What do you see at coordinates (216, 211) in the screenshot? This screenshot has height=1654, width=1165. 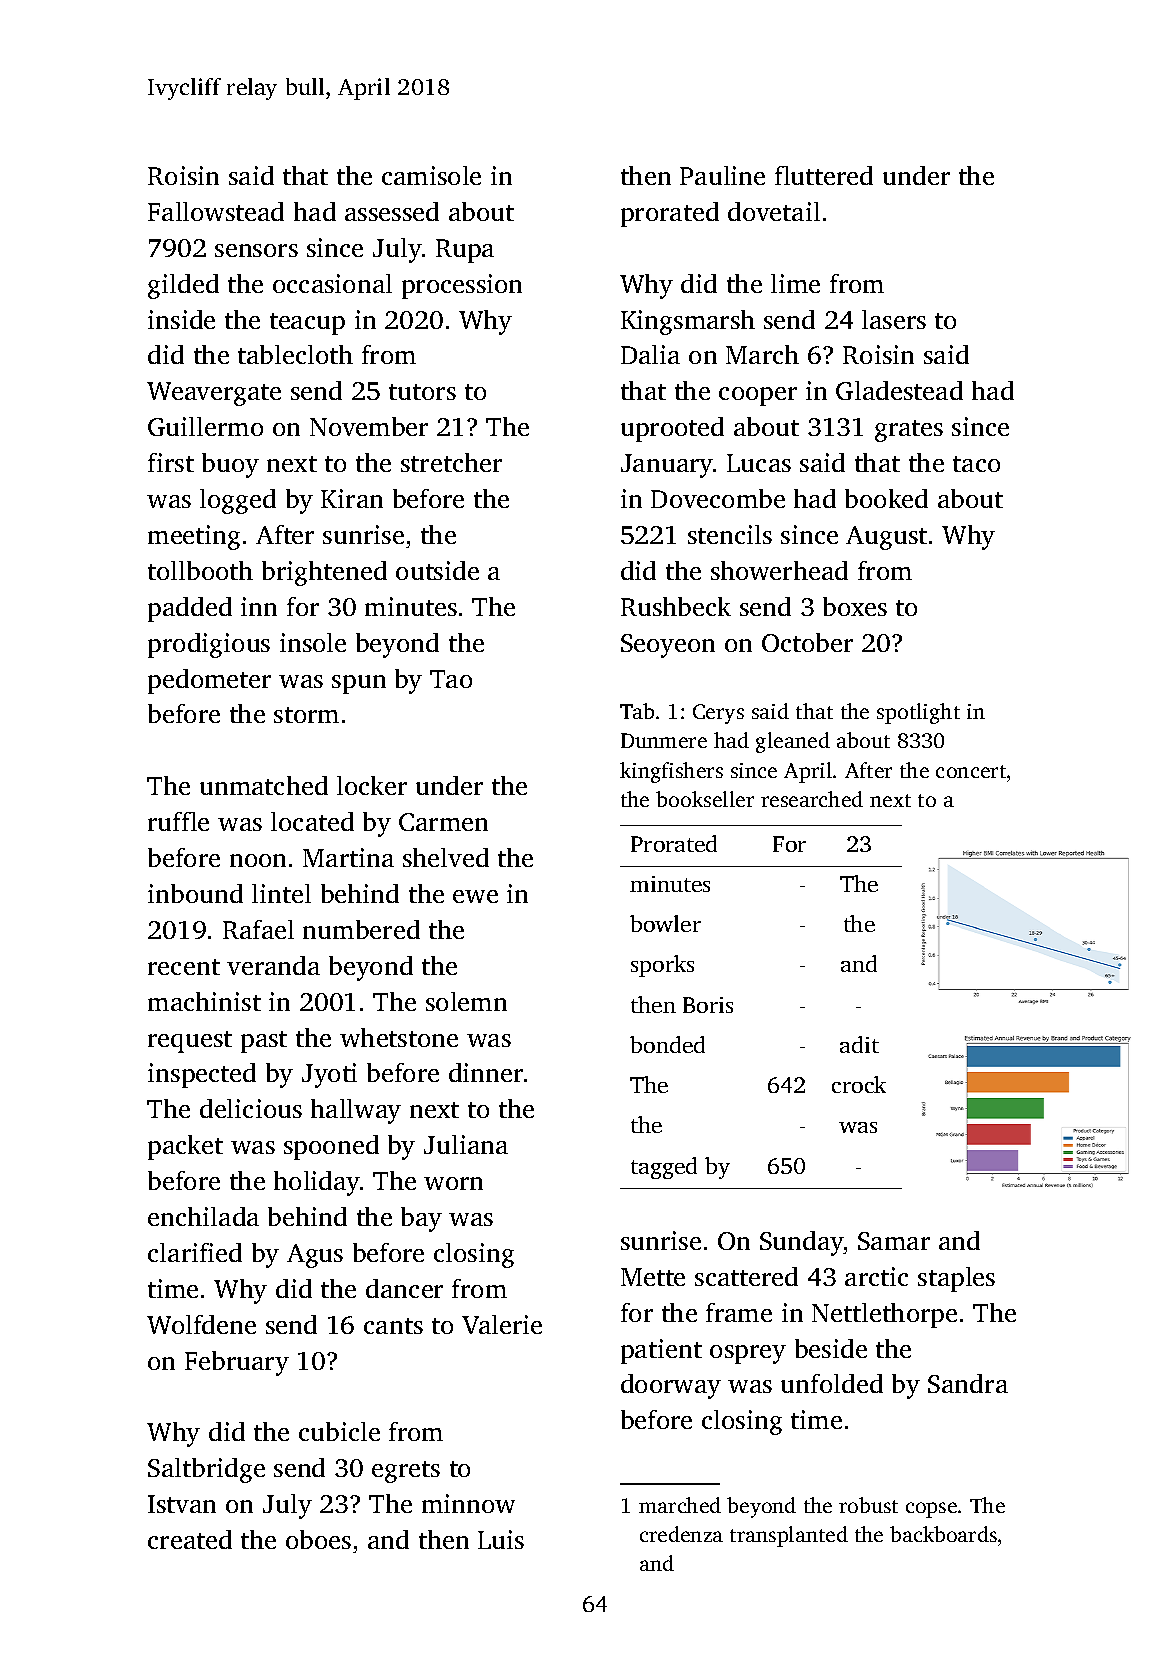 I see `Fallowstead` at bounding box center [216, 211].
